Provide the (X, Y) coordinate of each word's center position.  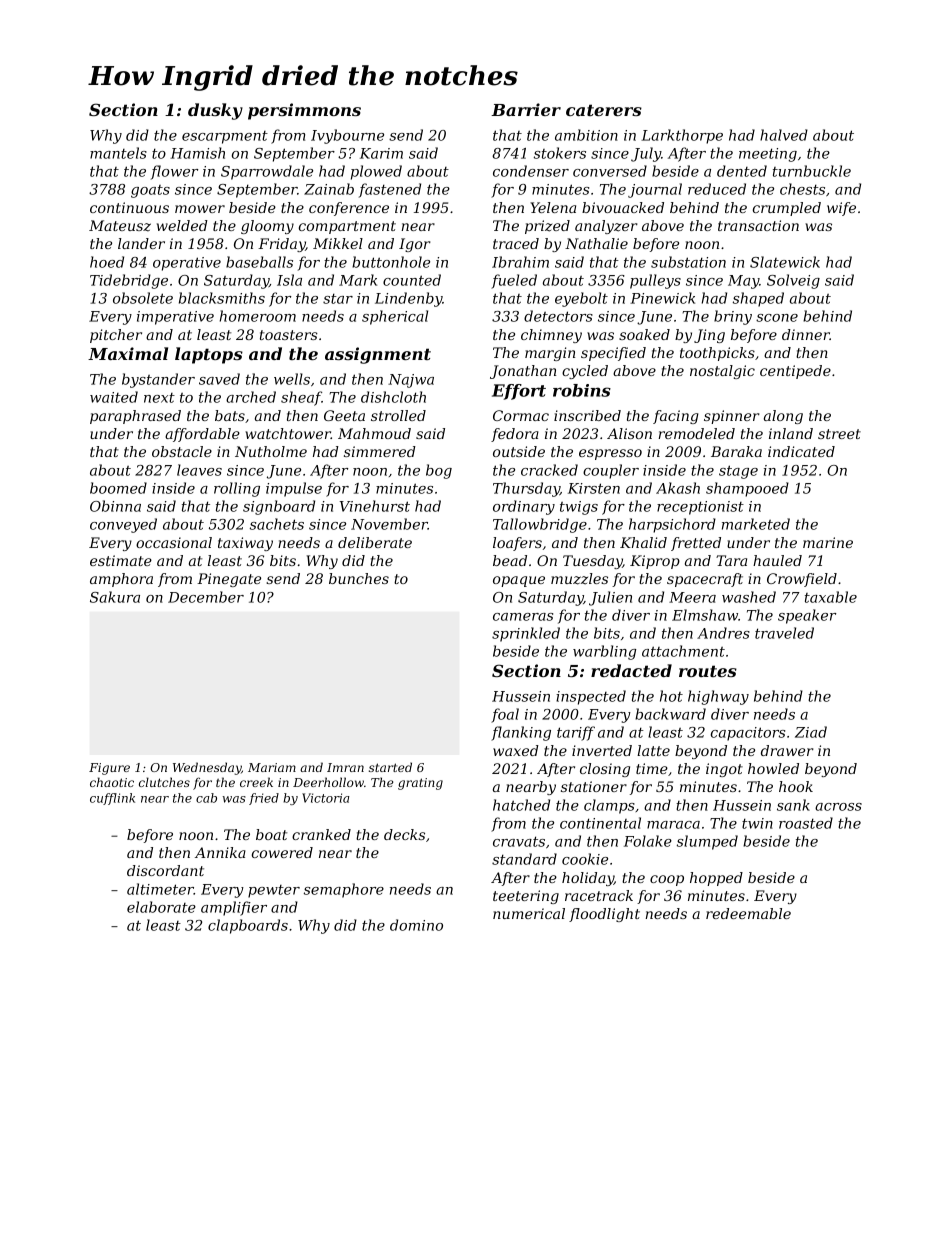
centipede (795, 372)
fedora (515, 435)
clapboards (248, 926)
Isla (289, 280)
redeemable (748, 913)
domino (416, 925)
